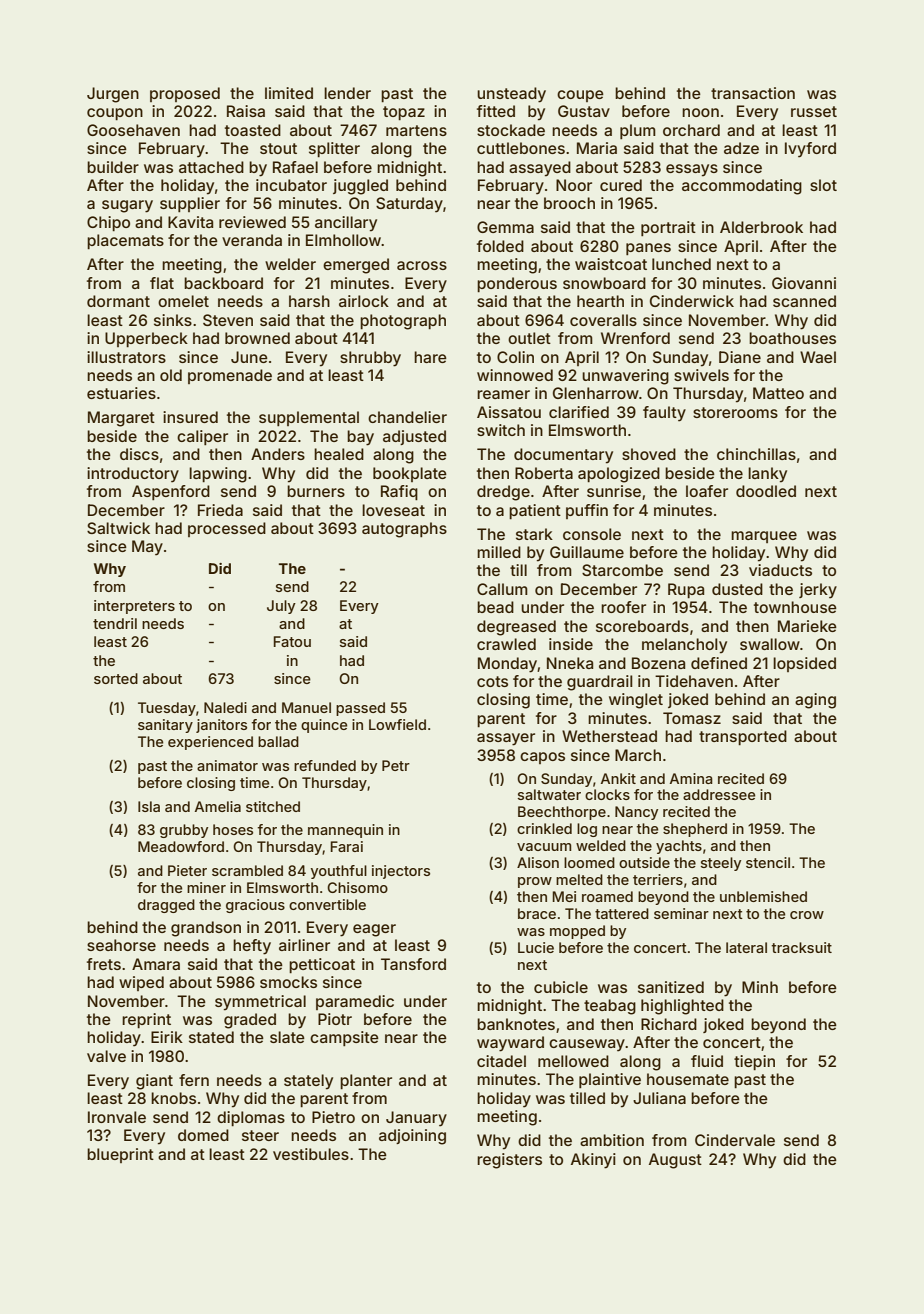 The height and width of the screenshot is (1314, 924). What do you see at coordinates (166, 906) in the screenshot?
I see `dragged` at bounding box center [166, 906].
